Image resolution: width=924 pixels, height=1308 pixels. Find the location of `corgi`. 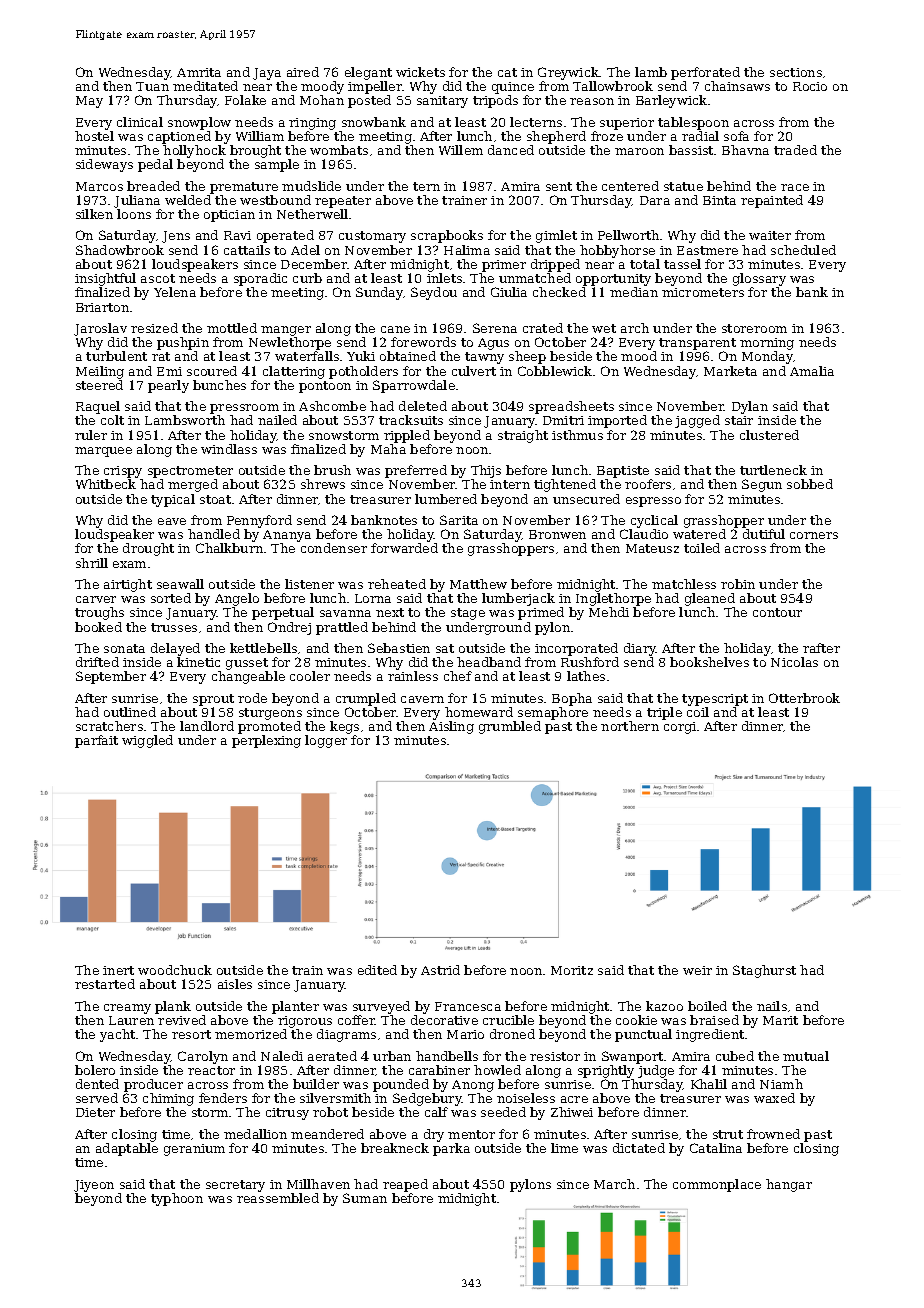

corgi is located at coordinates (680, 728).
